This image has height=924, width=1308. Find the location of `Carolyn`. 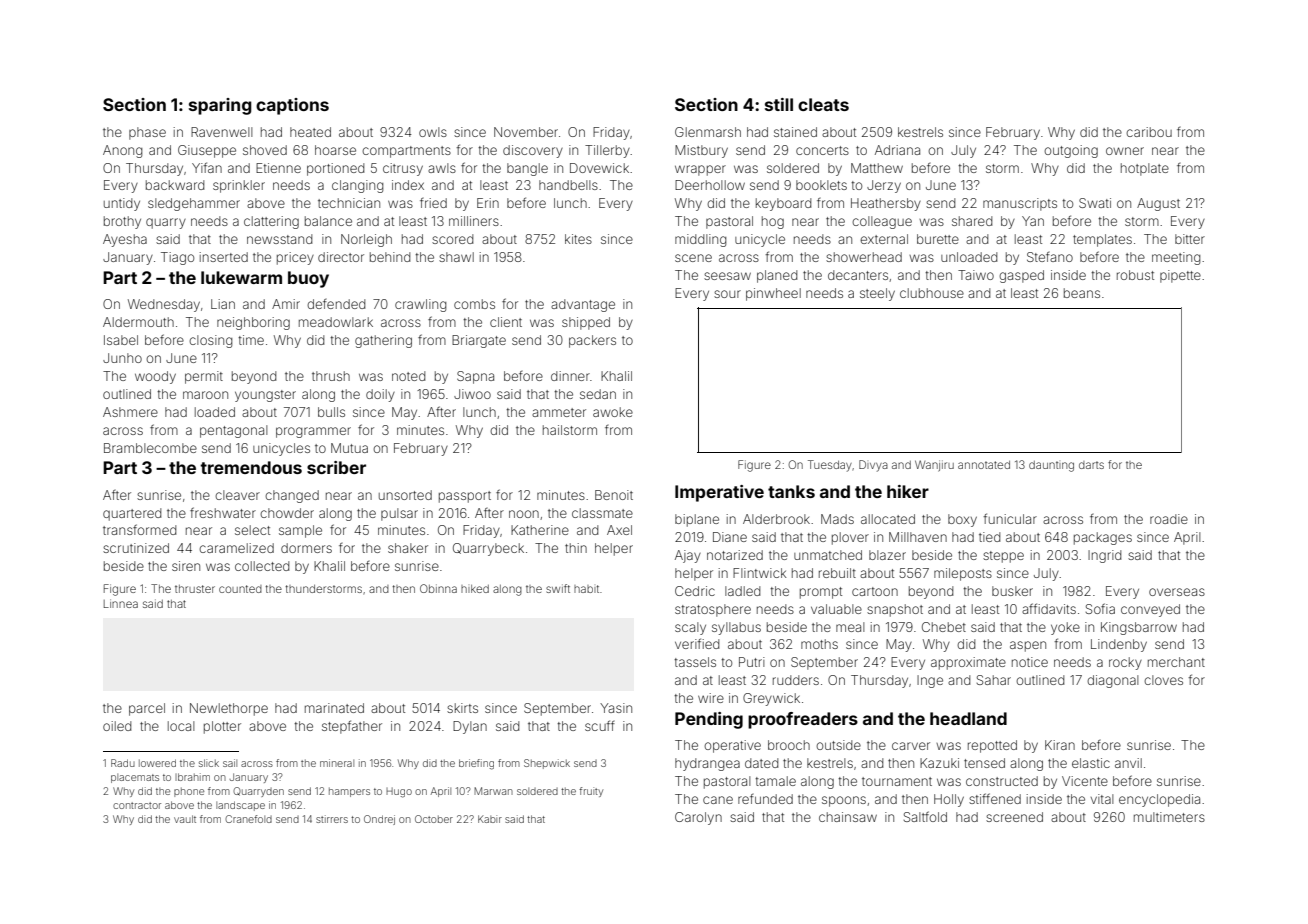

Carolyn is located at coordinates (698, 818).
